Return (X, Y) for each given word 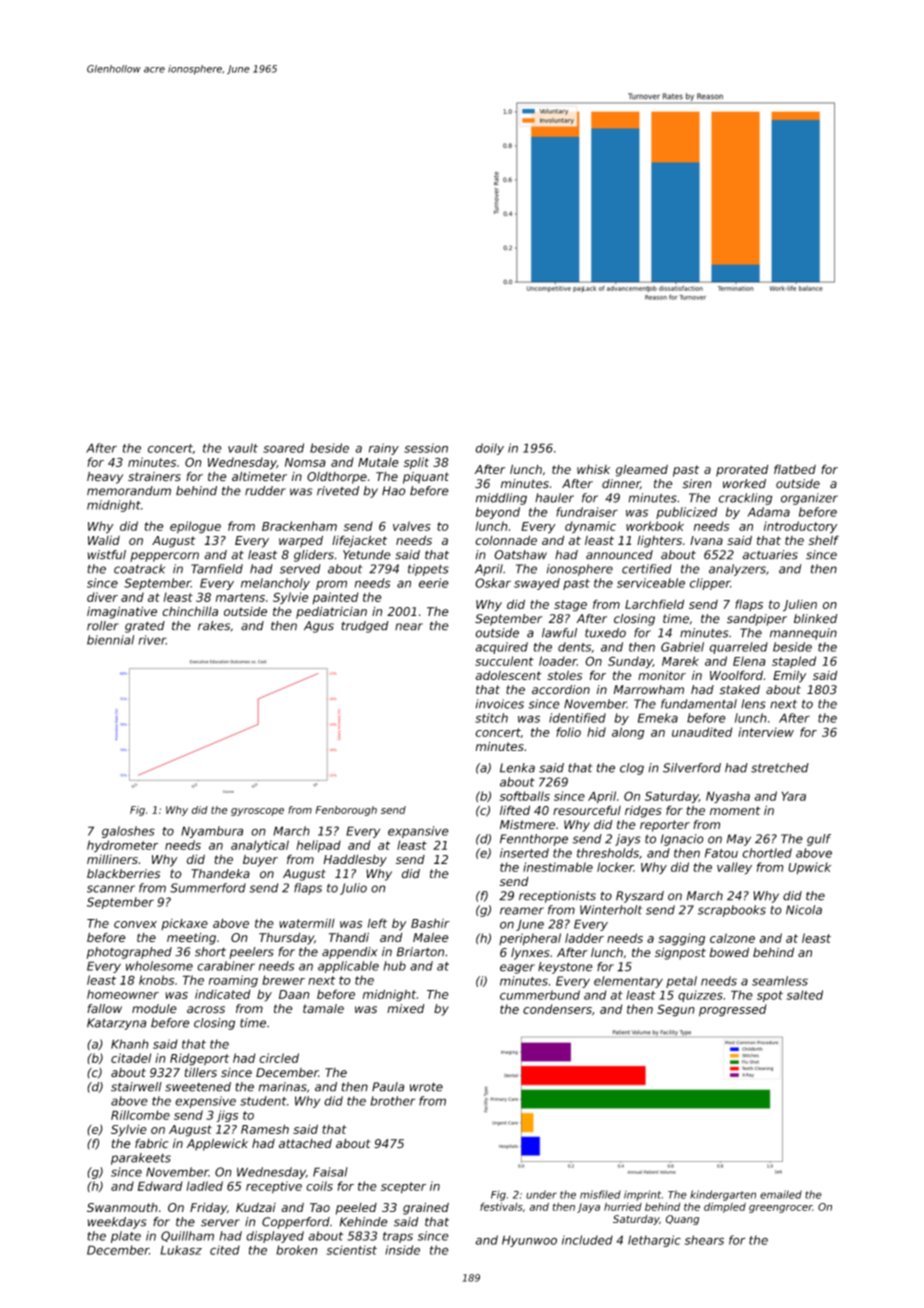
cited (225, 1250)
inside (402, 1250)
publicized (686, 513)
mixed (406, 1009)
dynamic (590, 527)
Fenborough (346, 811)
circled (279, 1058)
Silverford (692, 768)
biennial (110, 640)
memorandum (129, 491)
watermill (307, 923)
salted (805, 995)
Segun (676, 1010)
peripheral (530, 939)
